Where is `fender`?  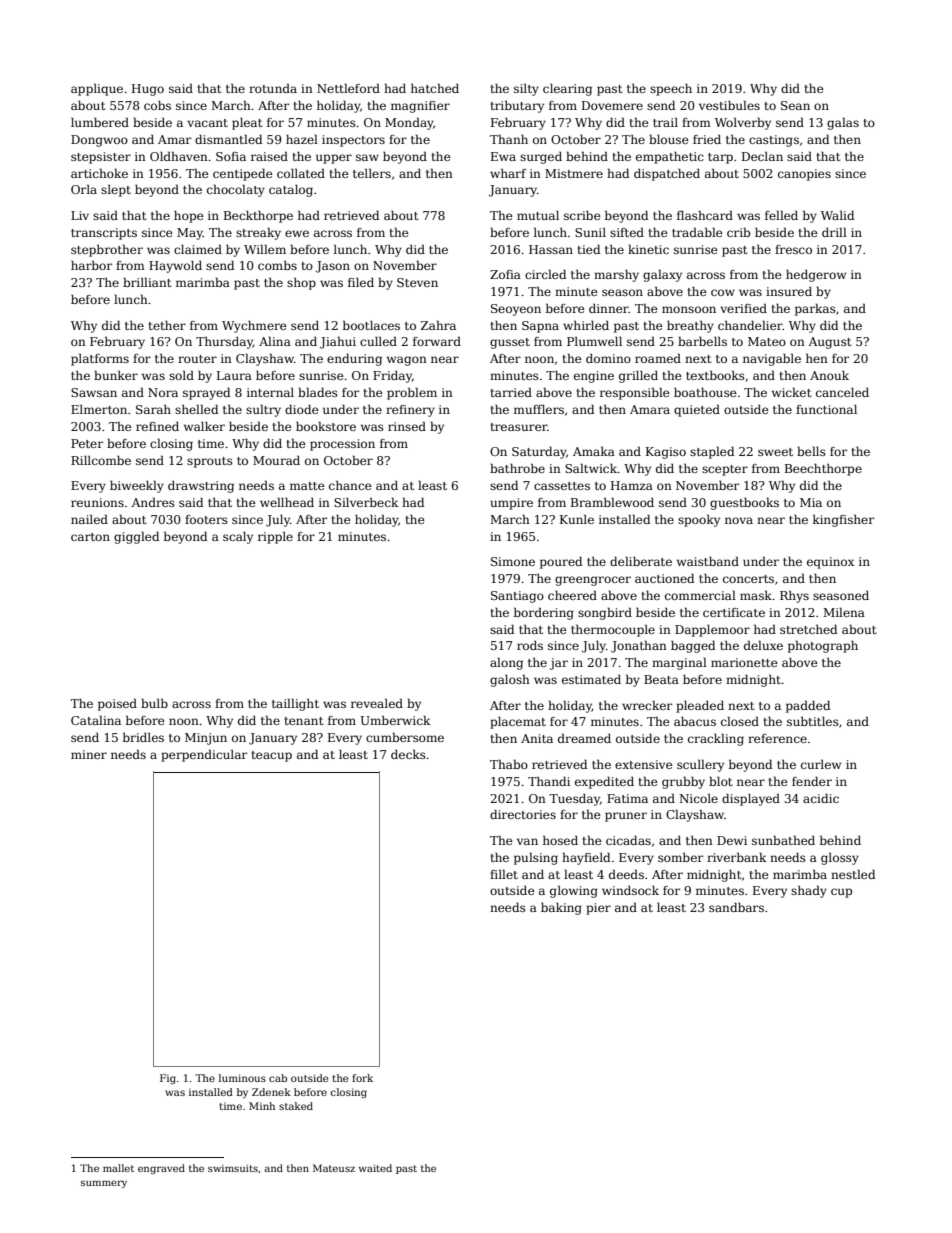 fender is located at coordinates (812, 781).
